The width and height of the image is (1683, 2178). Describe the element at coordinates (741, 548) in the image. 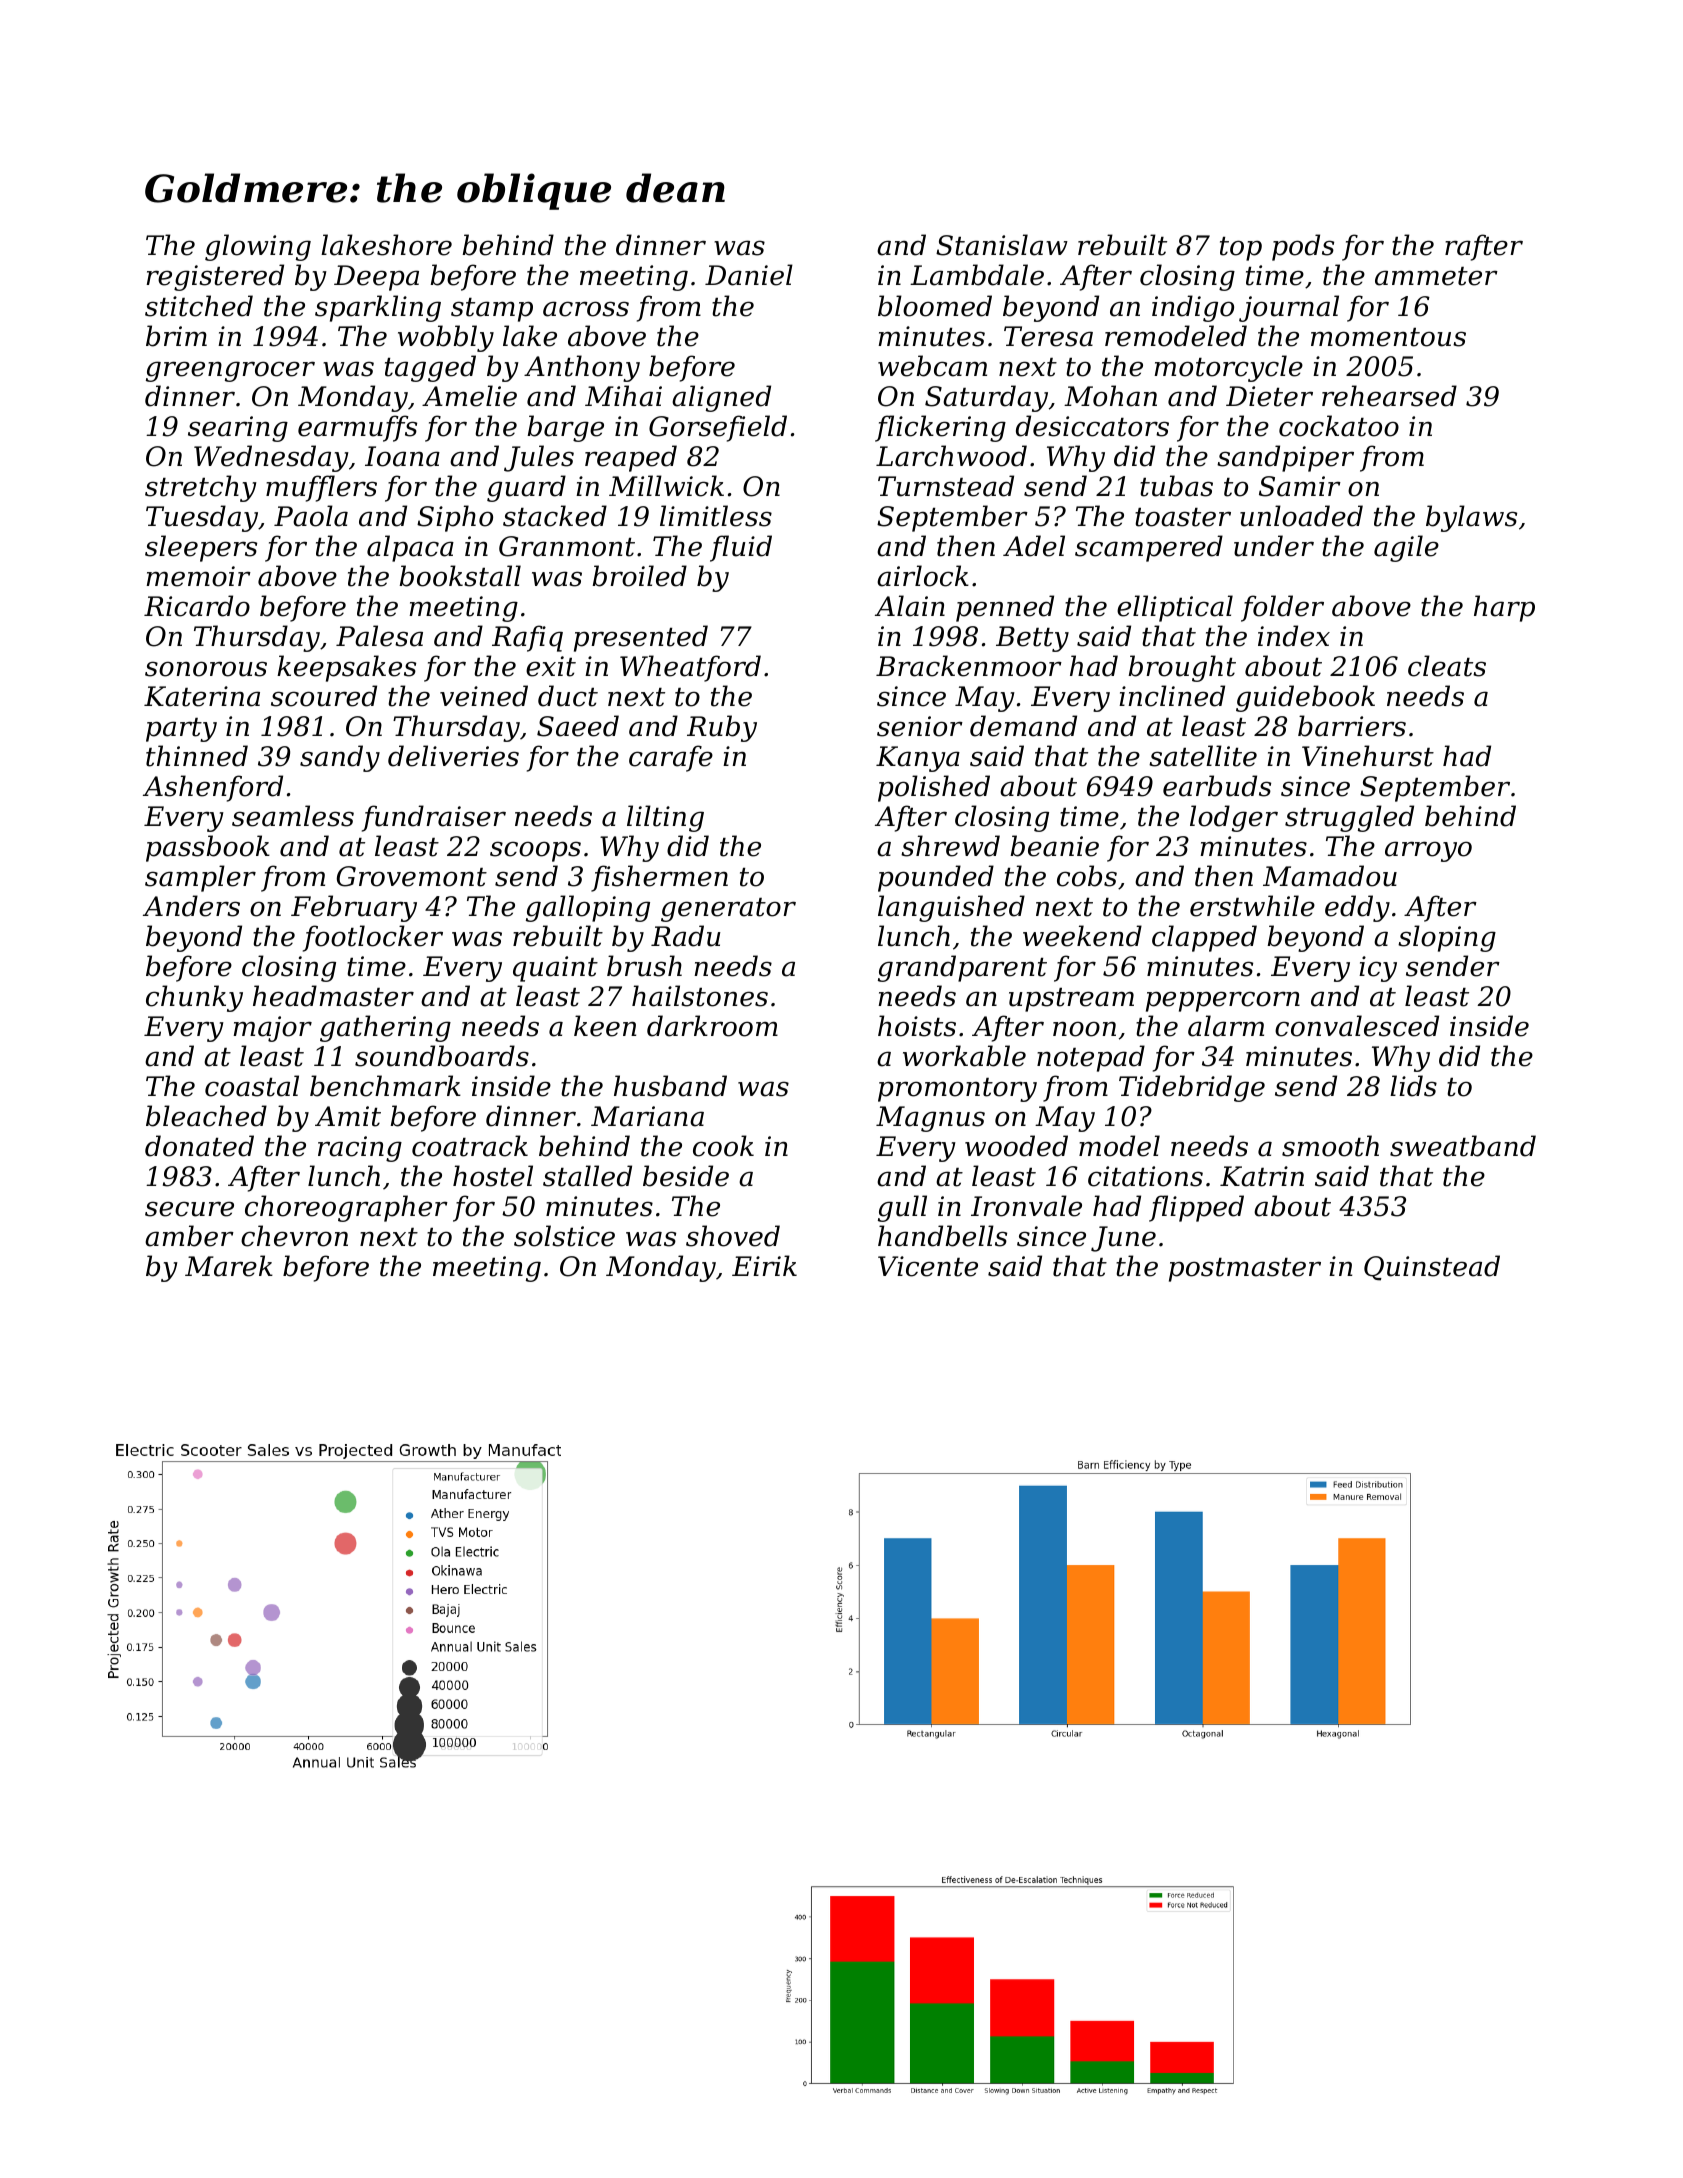

I see `fluid` at that location.
